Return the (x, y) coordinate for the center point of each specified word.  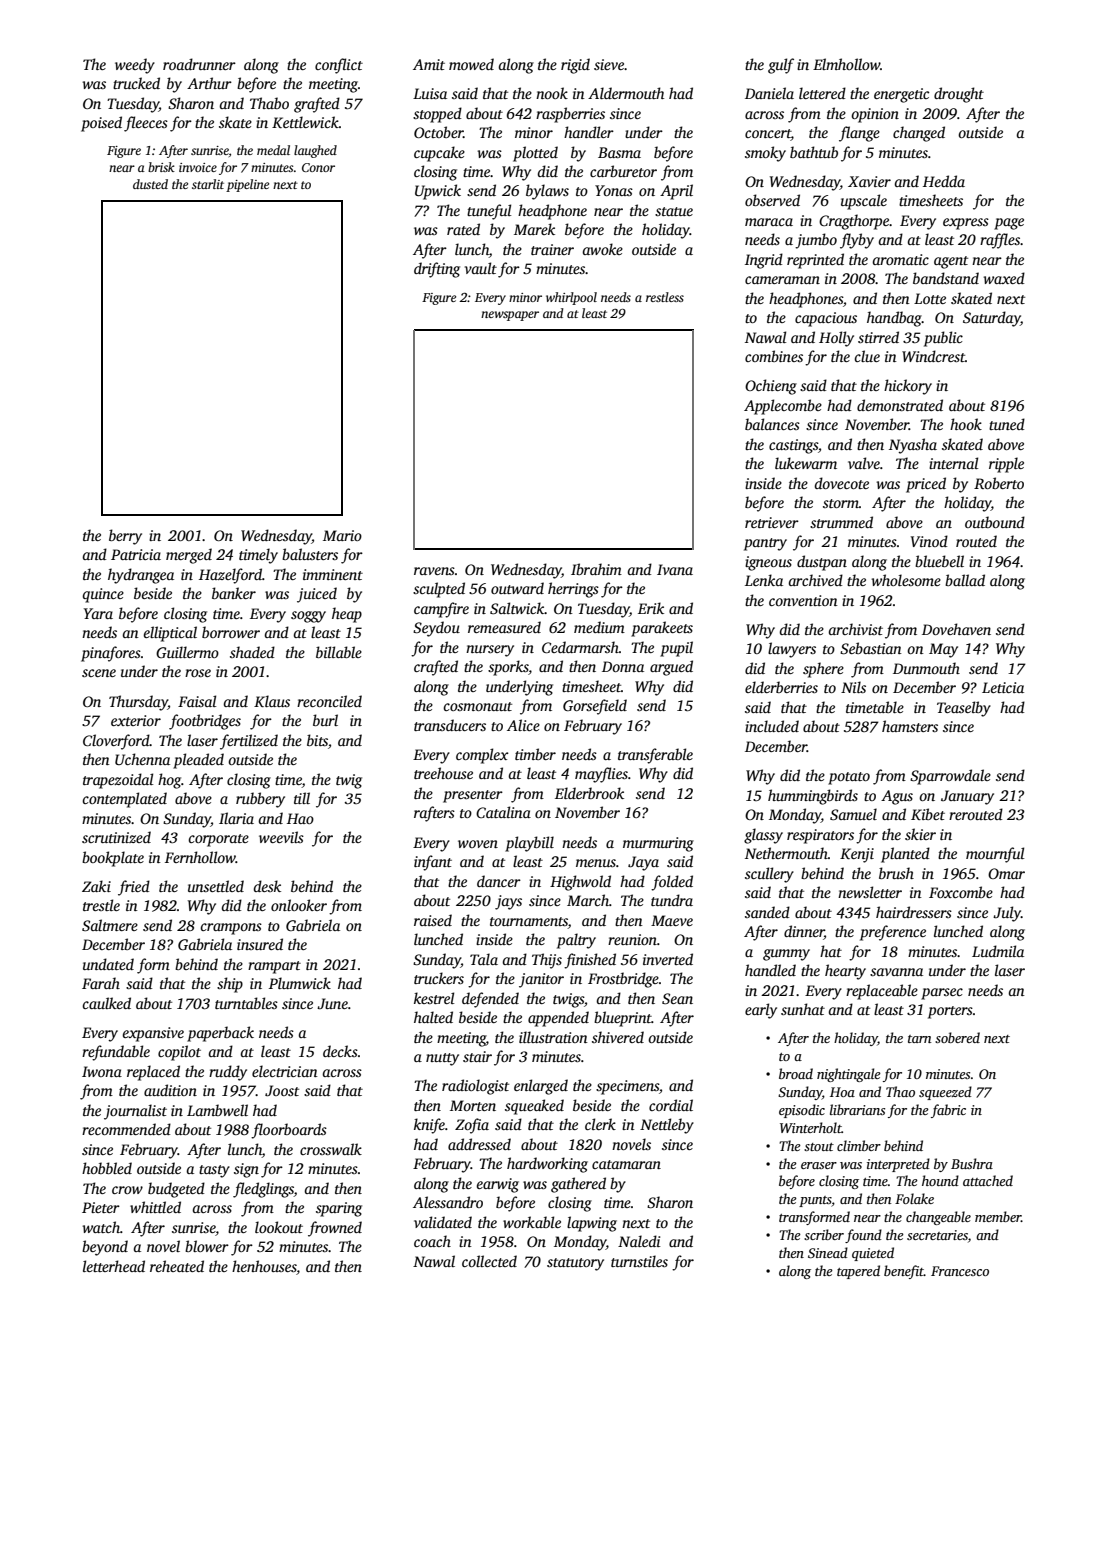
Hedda (944, 181)
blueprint (623, 1019)
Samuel (853, 814)
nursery (490, 651)
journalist (135, 1112)
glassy (763, 836)
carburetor (623, 171)
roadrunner (199, 64)
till (302, 798)
